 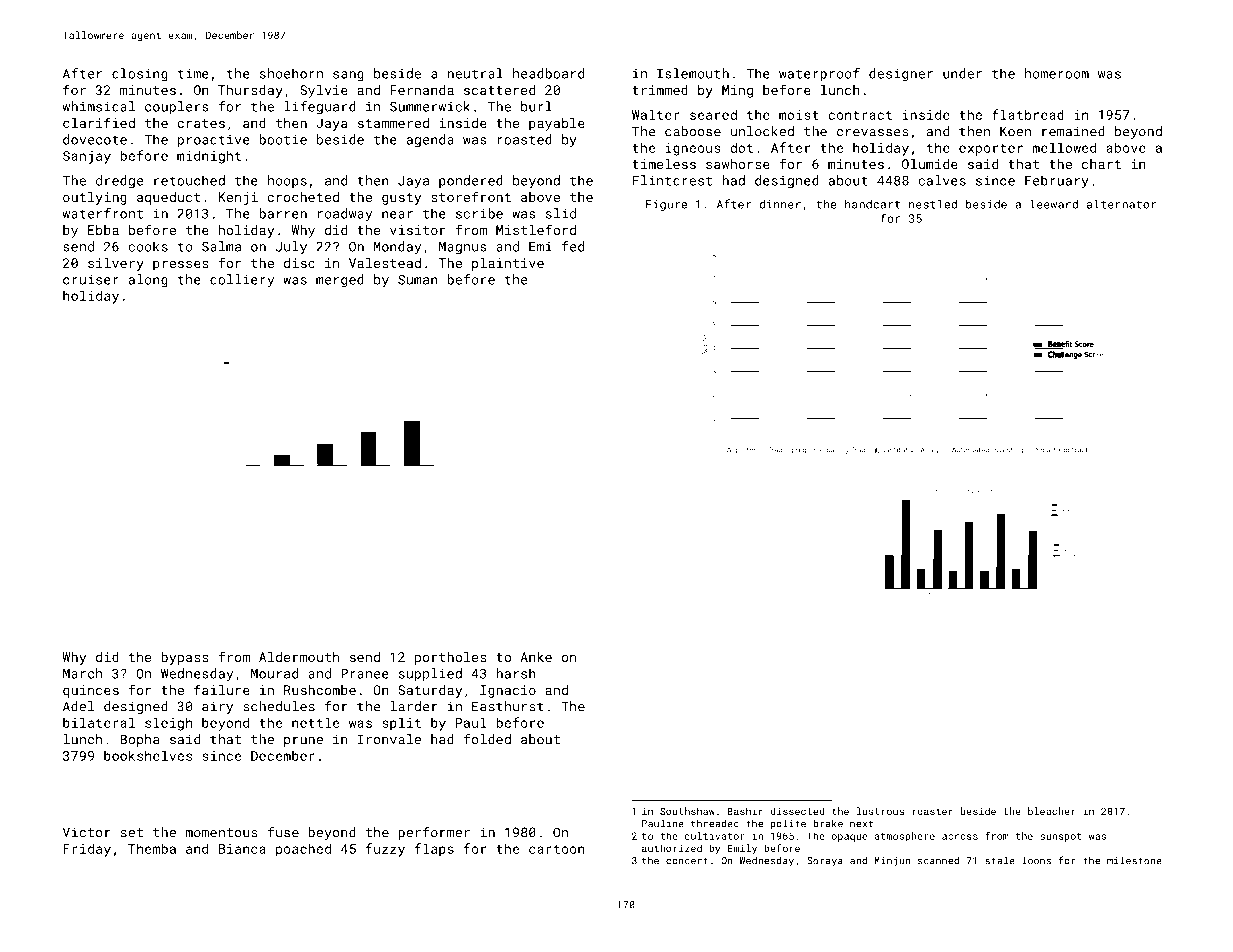 I want to click on trimmed, so click(x=660, y=90).
